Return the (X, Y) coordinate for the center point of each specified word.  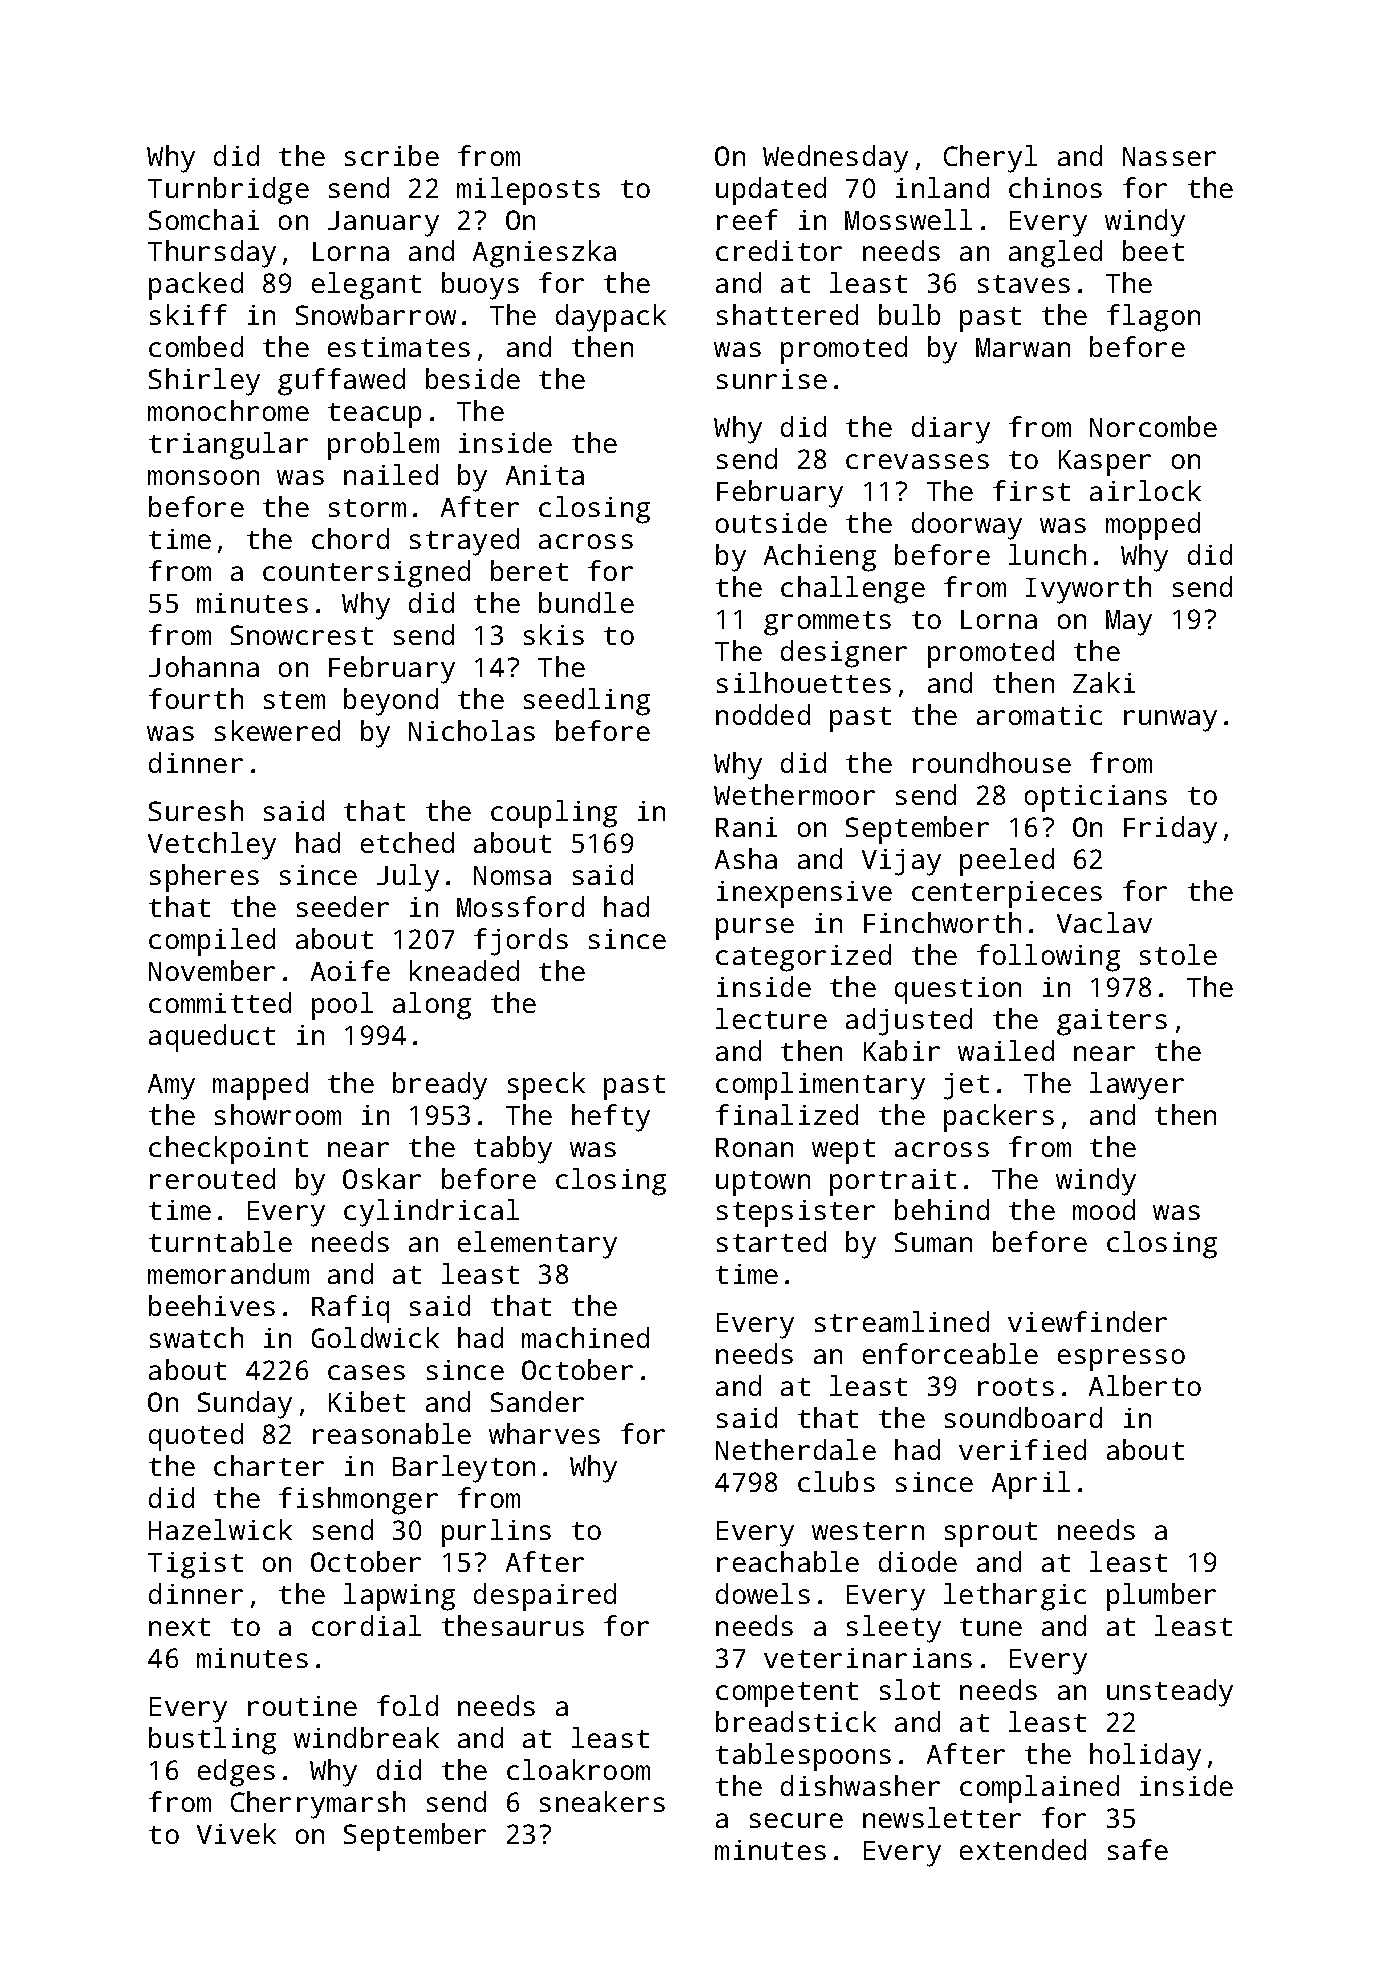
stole (1178, 954)
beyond (391, 702)
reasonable (392, 1433)
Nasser (1169, 156)
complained (1039, 1789)
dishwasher (860, 1785)
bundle (586, 602)
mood (1104, 1209)
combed (196, 346)
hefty (611, 1118)
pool (342, 1006)
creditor (779, 250)
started (771, 1241)
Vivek (236, 1833)
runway (1170, 721)
